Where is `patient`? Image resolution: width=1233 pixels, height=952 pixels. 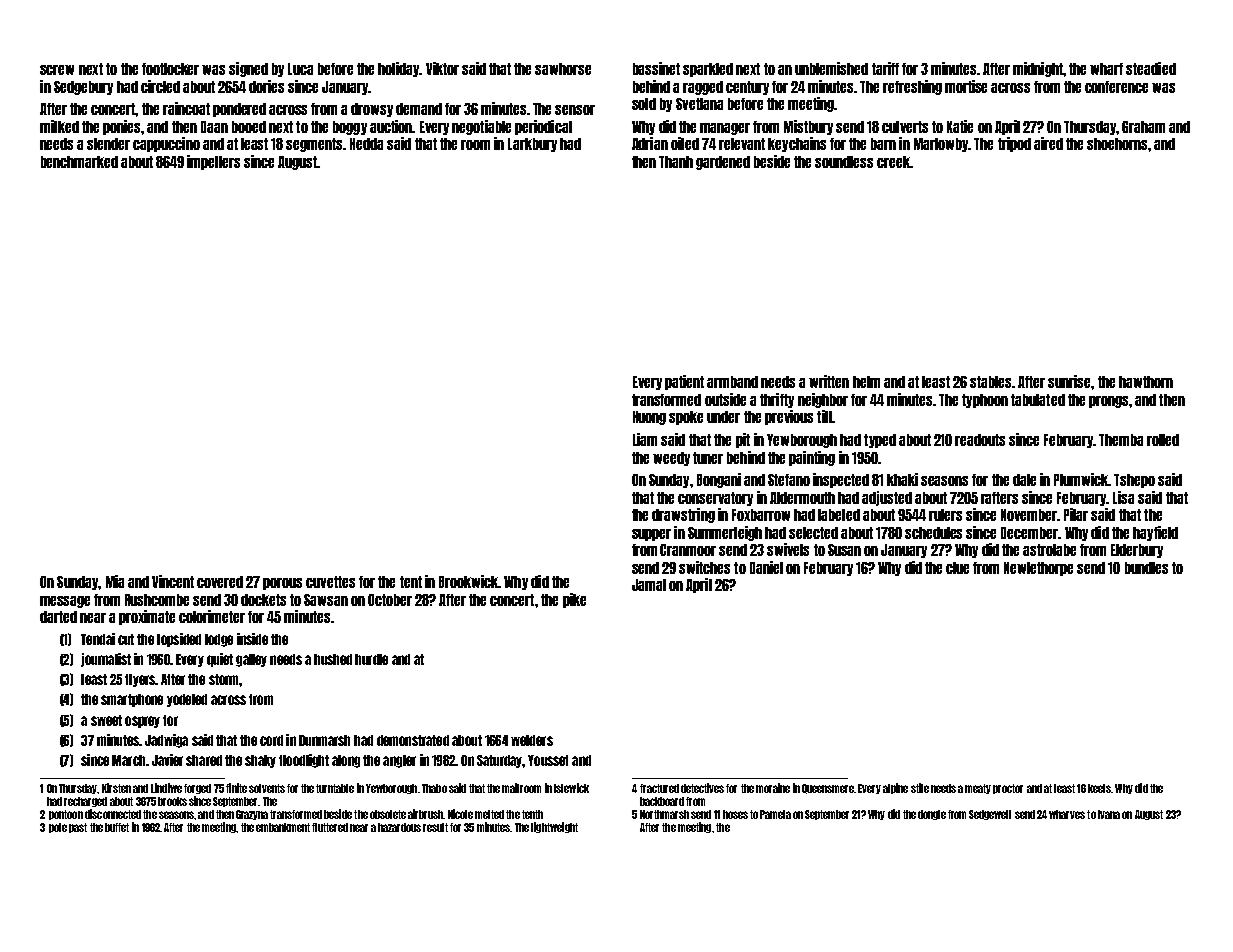 patient is located at coordinates (684, 382).
